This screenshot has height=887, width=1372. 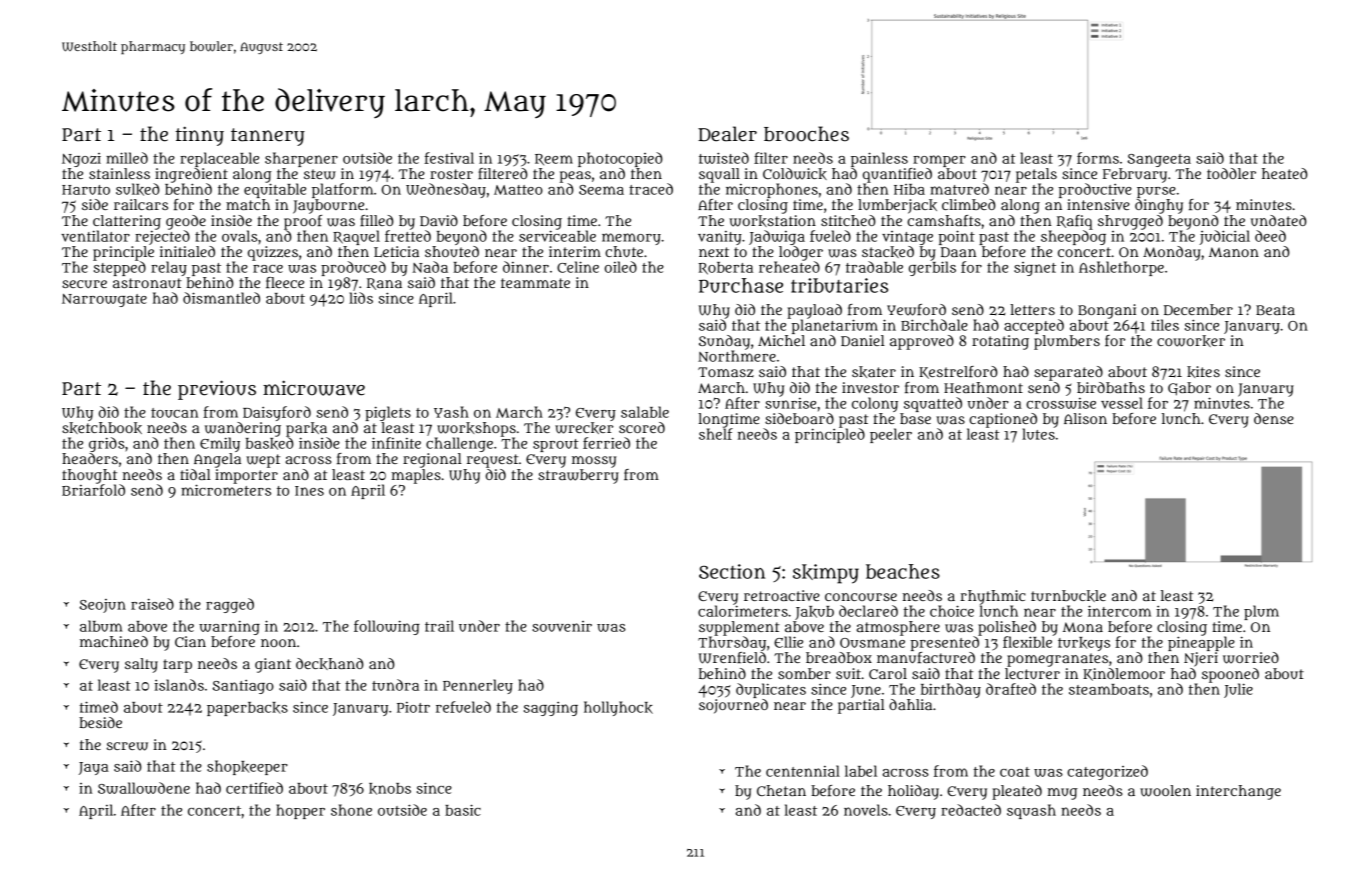 I want to click on dinner, so click(x=526, y=267).
